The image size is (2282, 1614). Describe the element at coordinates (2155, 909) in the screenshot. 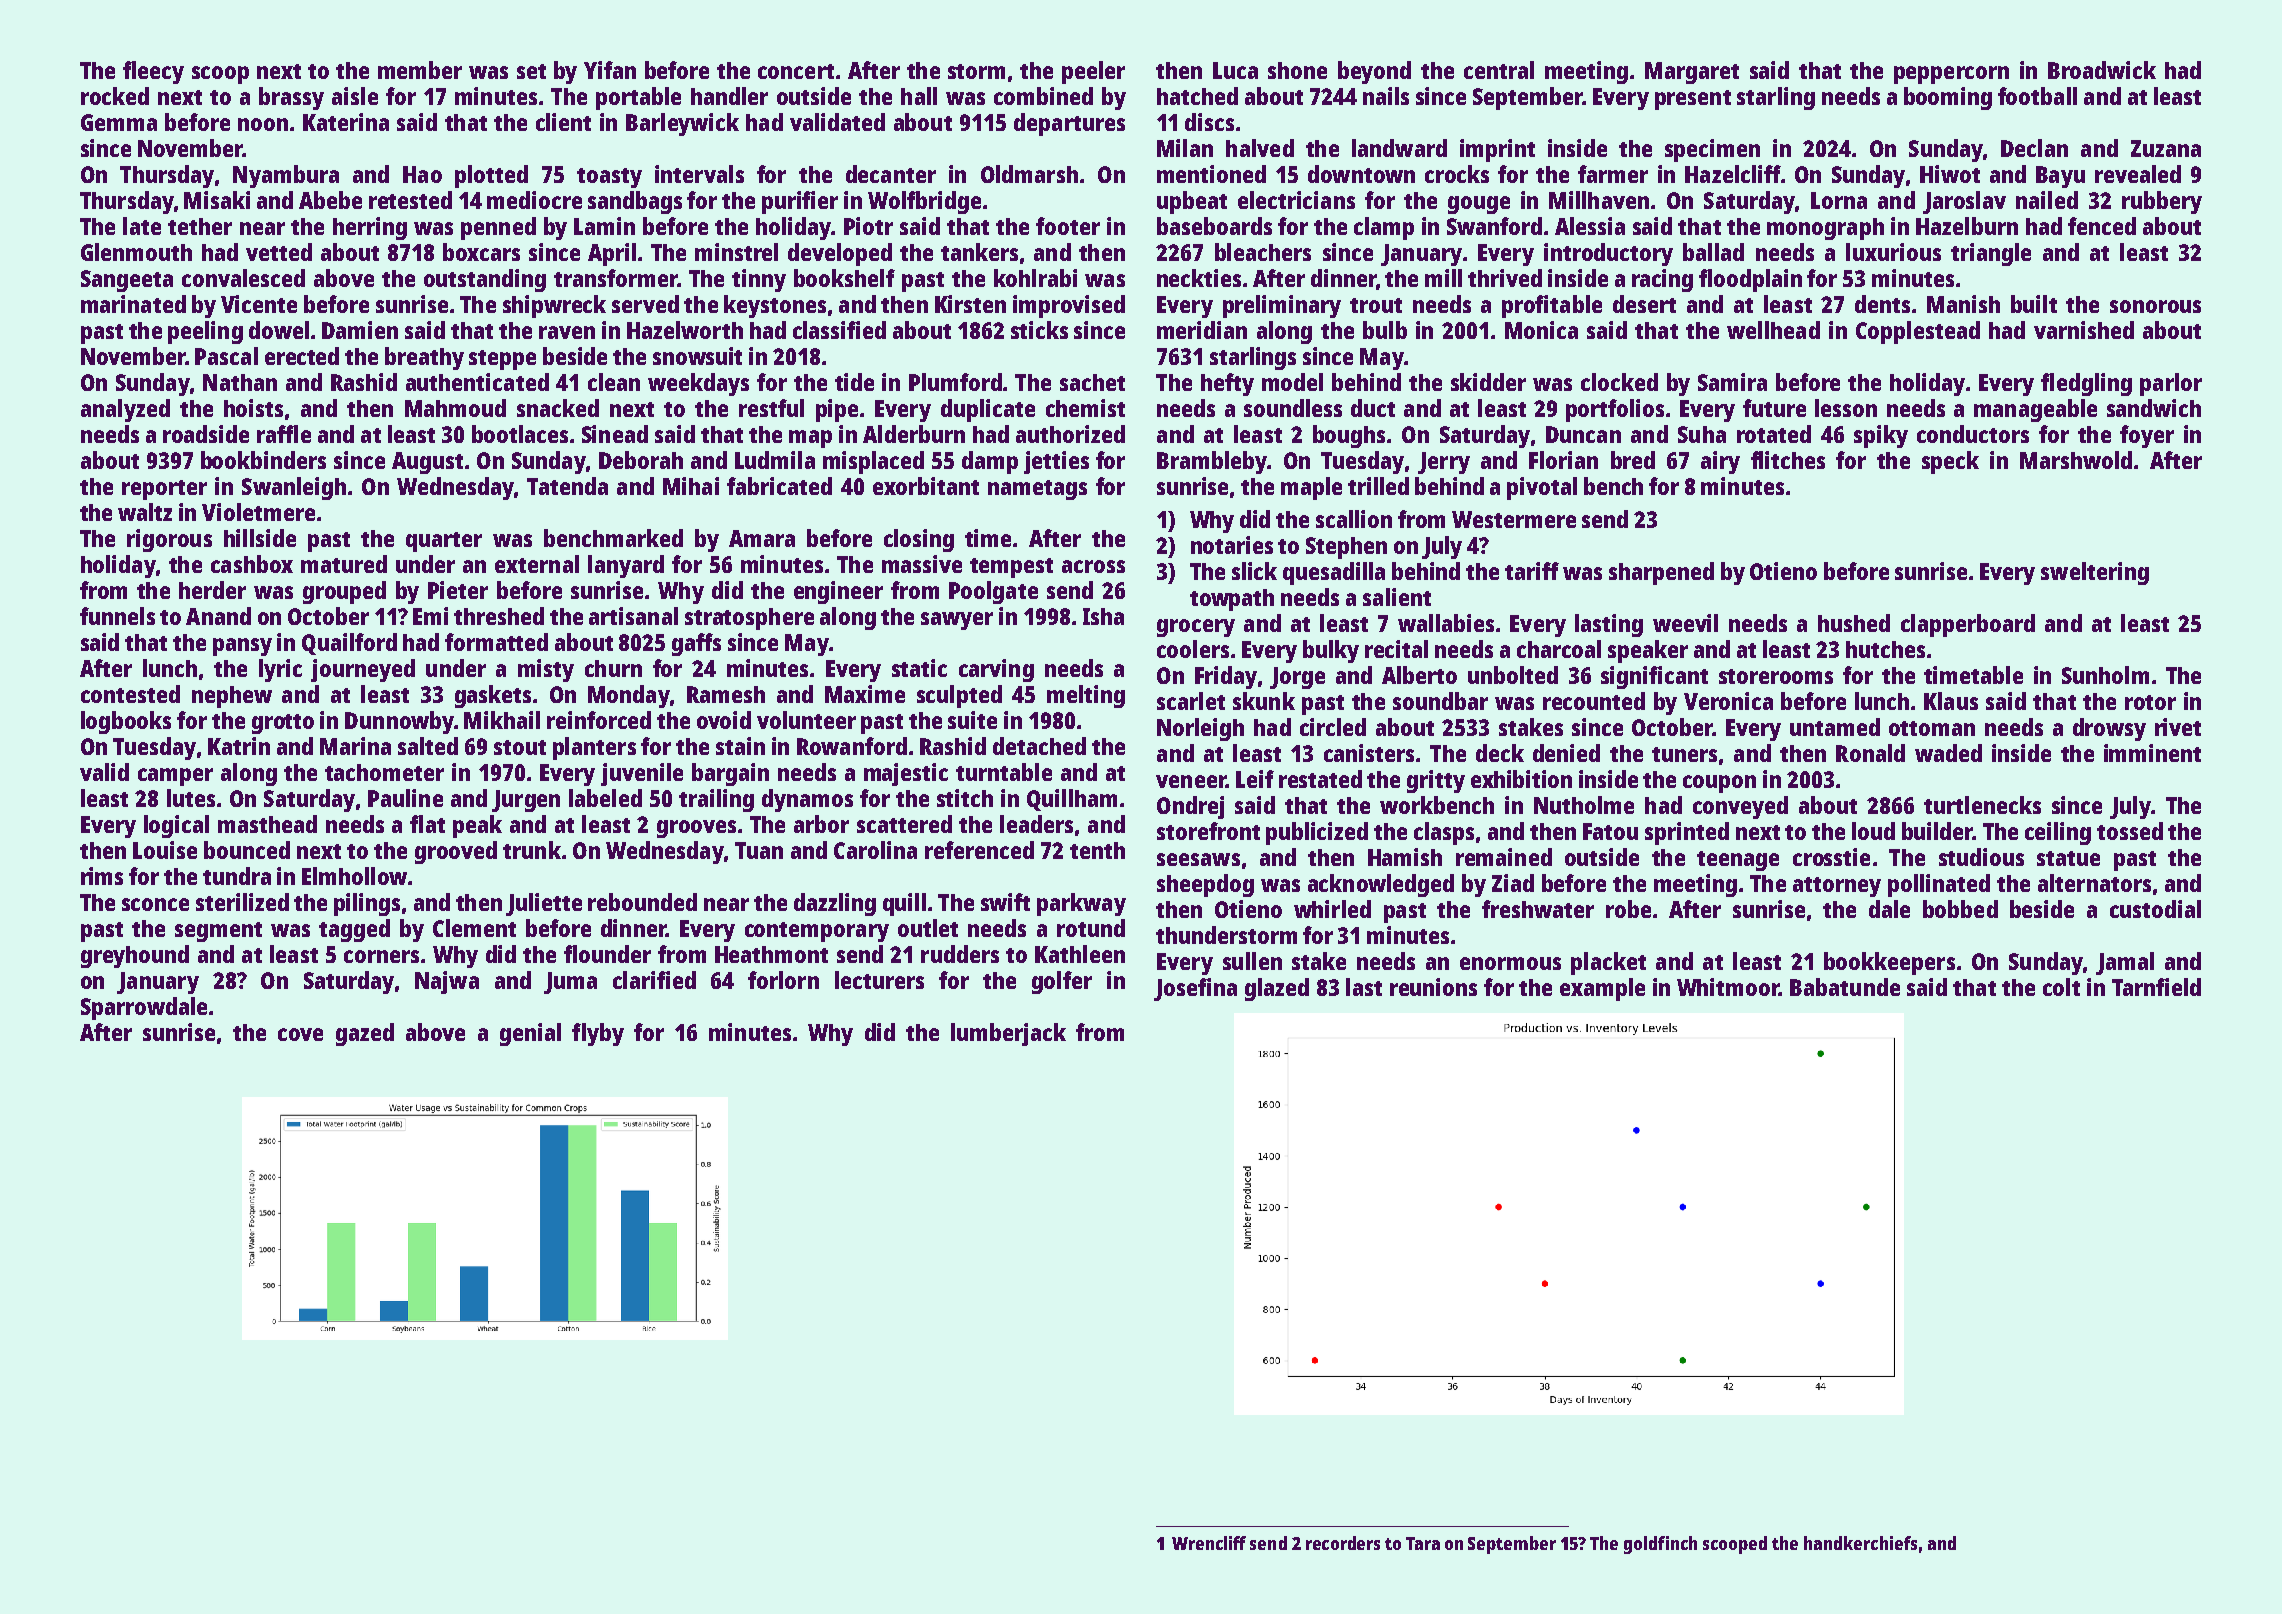

I see `custodial` at that location.
